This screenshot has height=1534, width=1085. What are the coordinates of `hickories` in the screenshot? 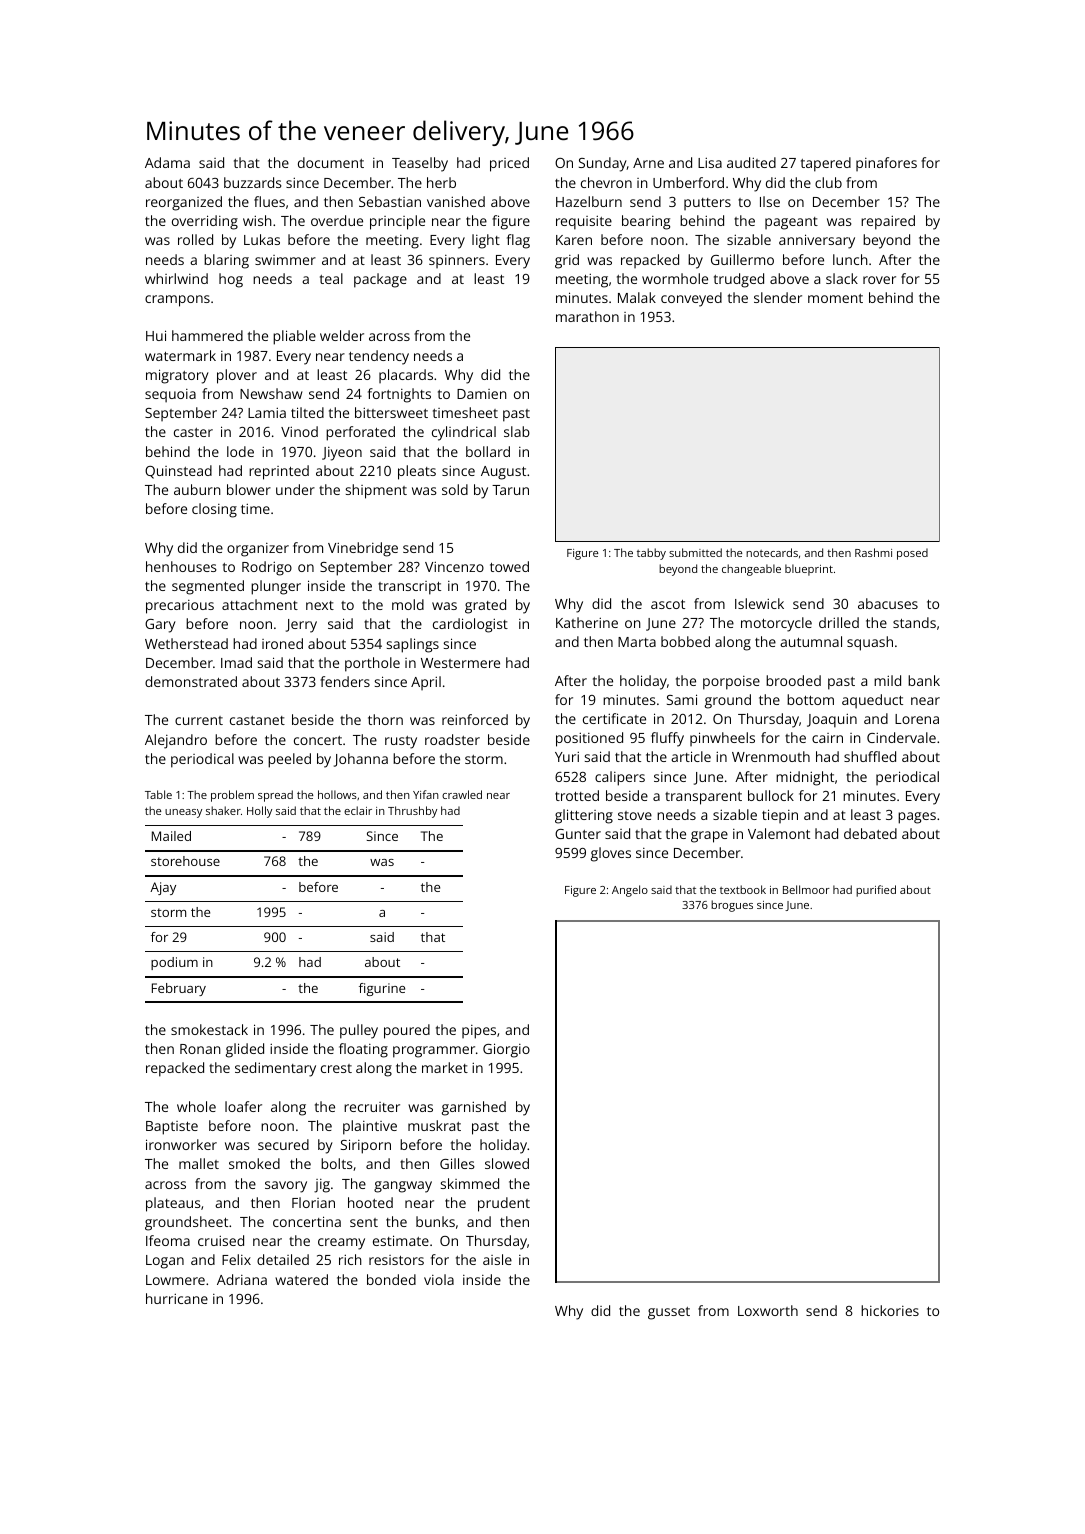 It's located at (890, 1310).
